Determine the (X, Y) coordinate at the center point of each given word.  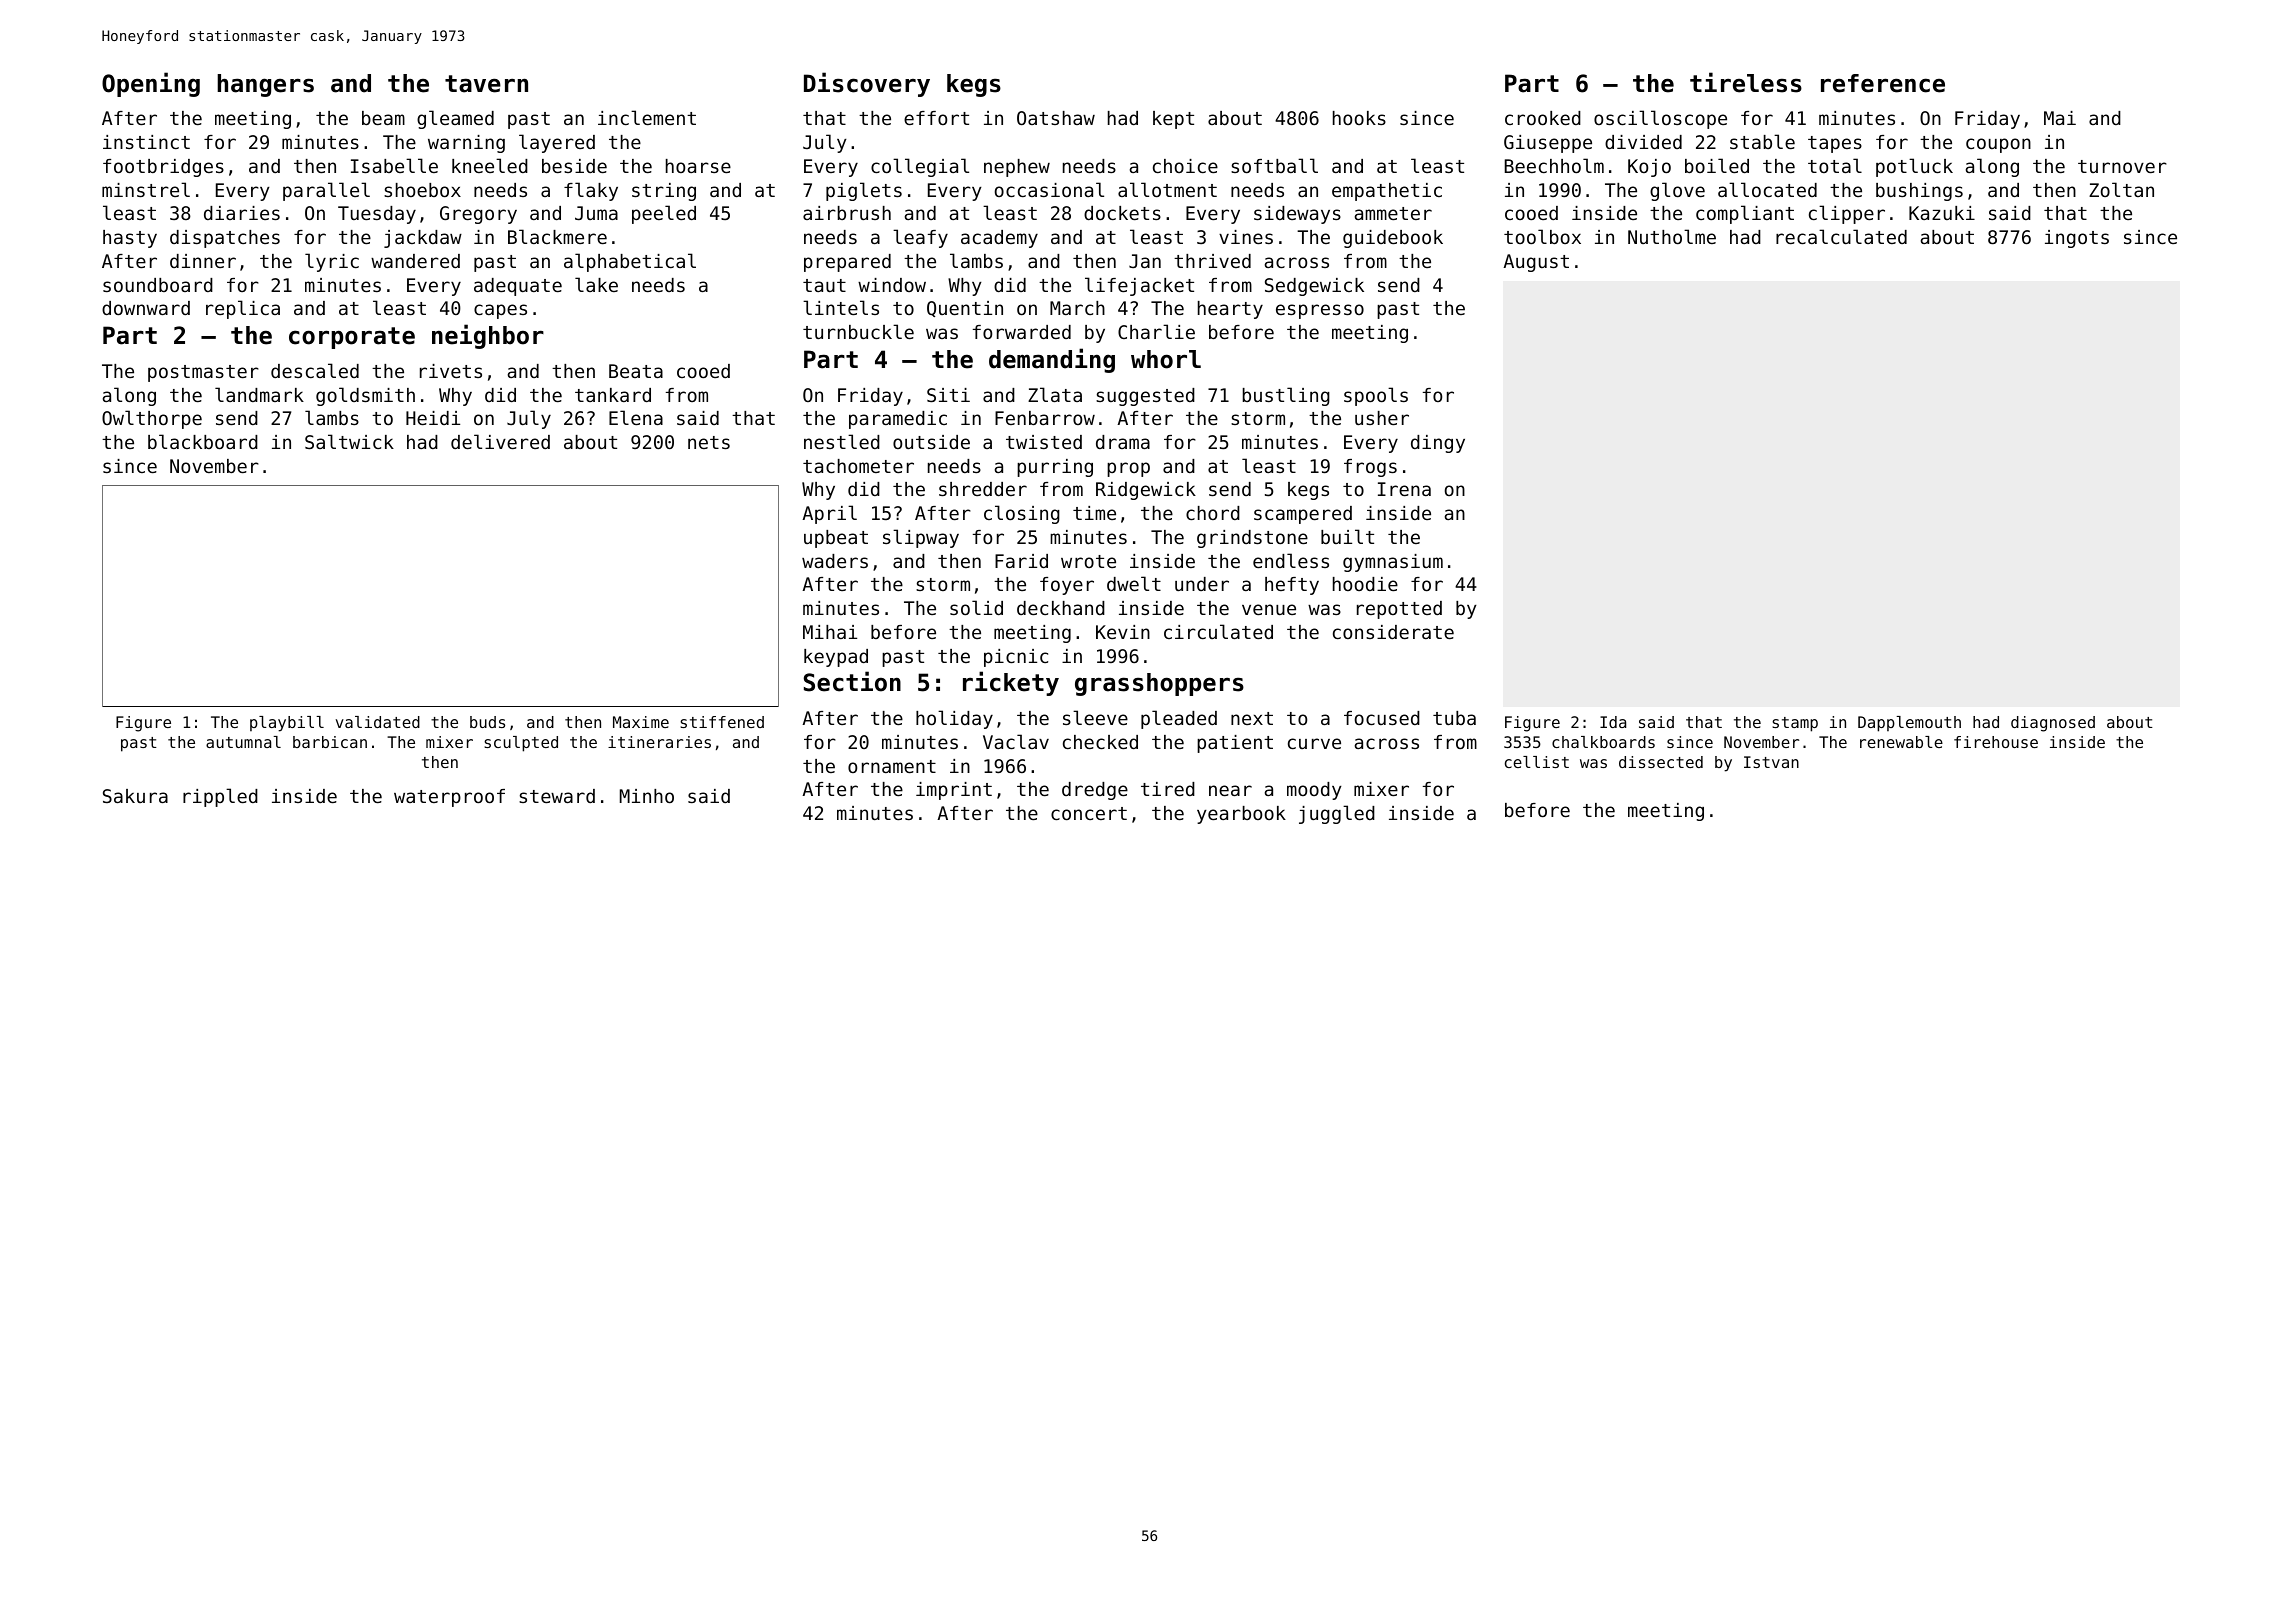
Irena (1404, 489)
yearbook (1241, 815)
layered (557, 143)
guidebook (1393, 239)
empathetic (1387, 192)
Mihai (830, 632)
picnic (1016, 658)
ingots (2077, 239)
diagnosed (2053, 724)
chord (1213, 513)
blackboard (203, 441)
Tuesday (377, 215)
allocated (1767, 189)
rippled (220, 797)
